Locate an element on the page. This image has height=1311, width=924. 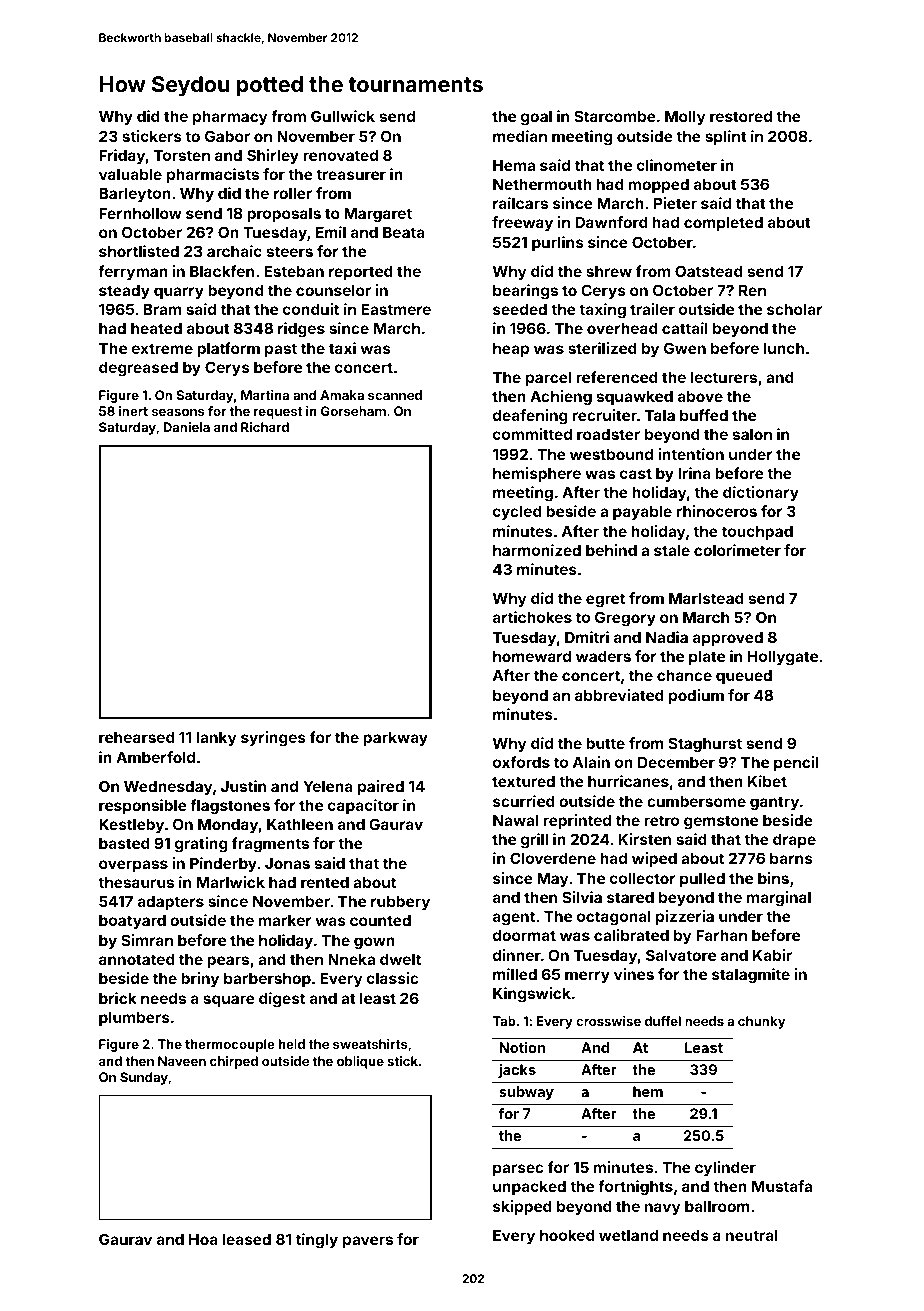
chirped is located at coordinates (234, 1062).
